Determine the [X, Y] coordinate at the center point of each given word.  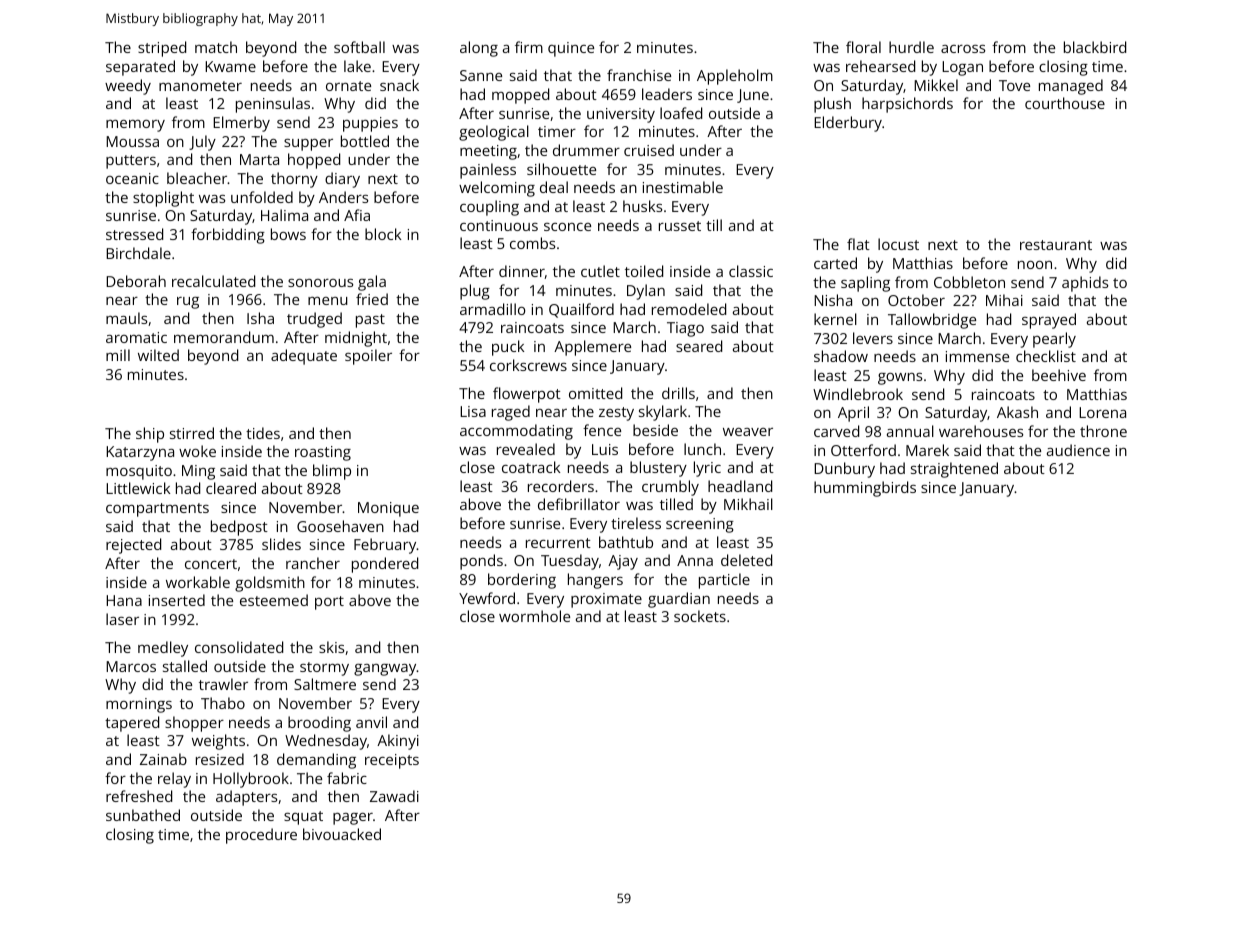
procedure [261, 836]
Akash [1017, 412]
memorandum [224, 337]
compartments [157, 510]
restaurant [1056, 245]
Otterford [863, 450]
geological [494, 133]
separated [140, 68]
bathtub [626, 542]
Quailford [581, 310]
